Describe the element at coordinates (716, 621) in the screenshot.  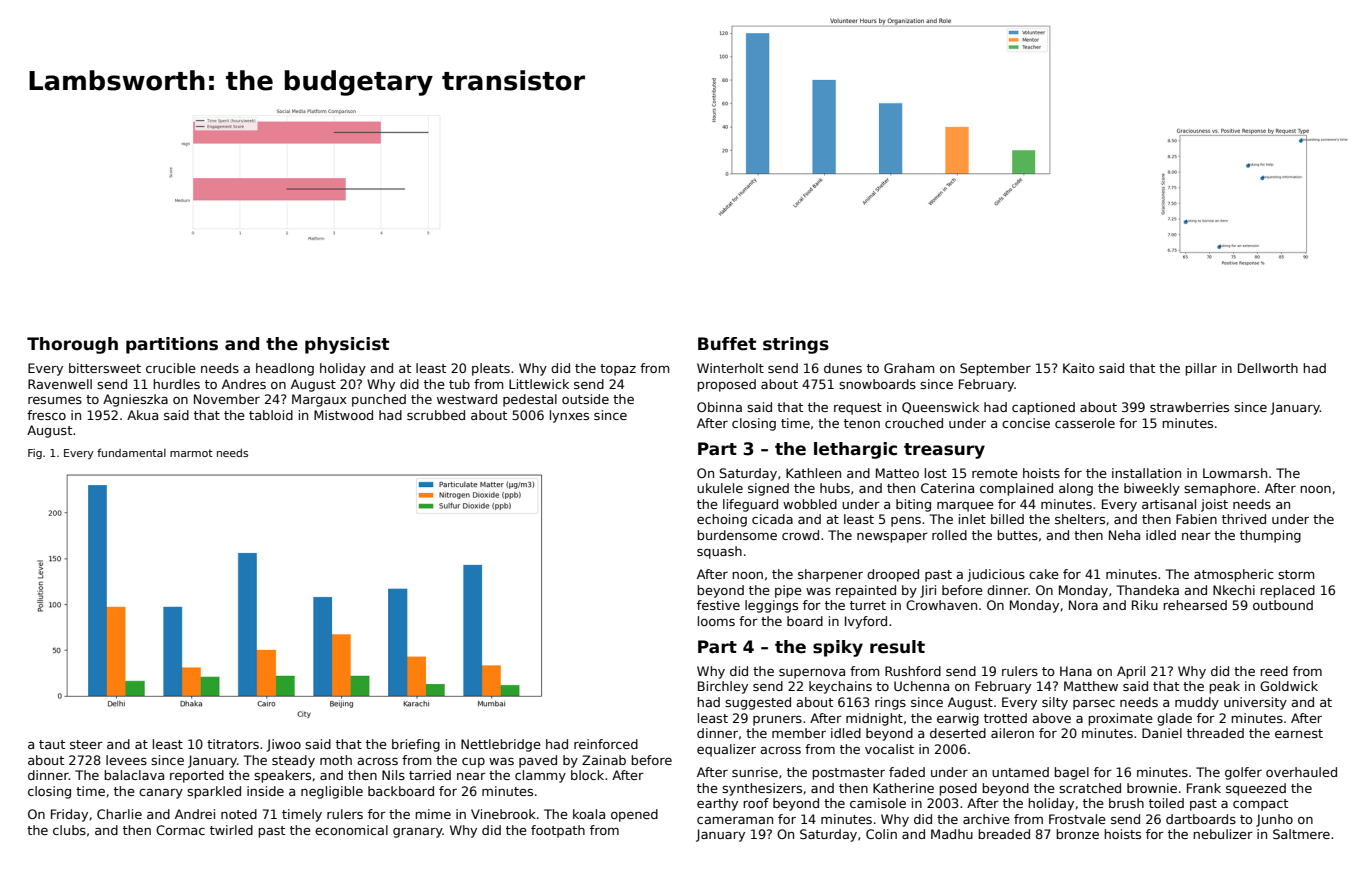
I see `looms` at that location.
